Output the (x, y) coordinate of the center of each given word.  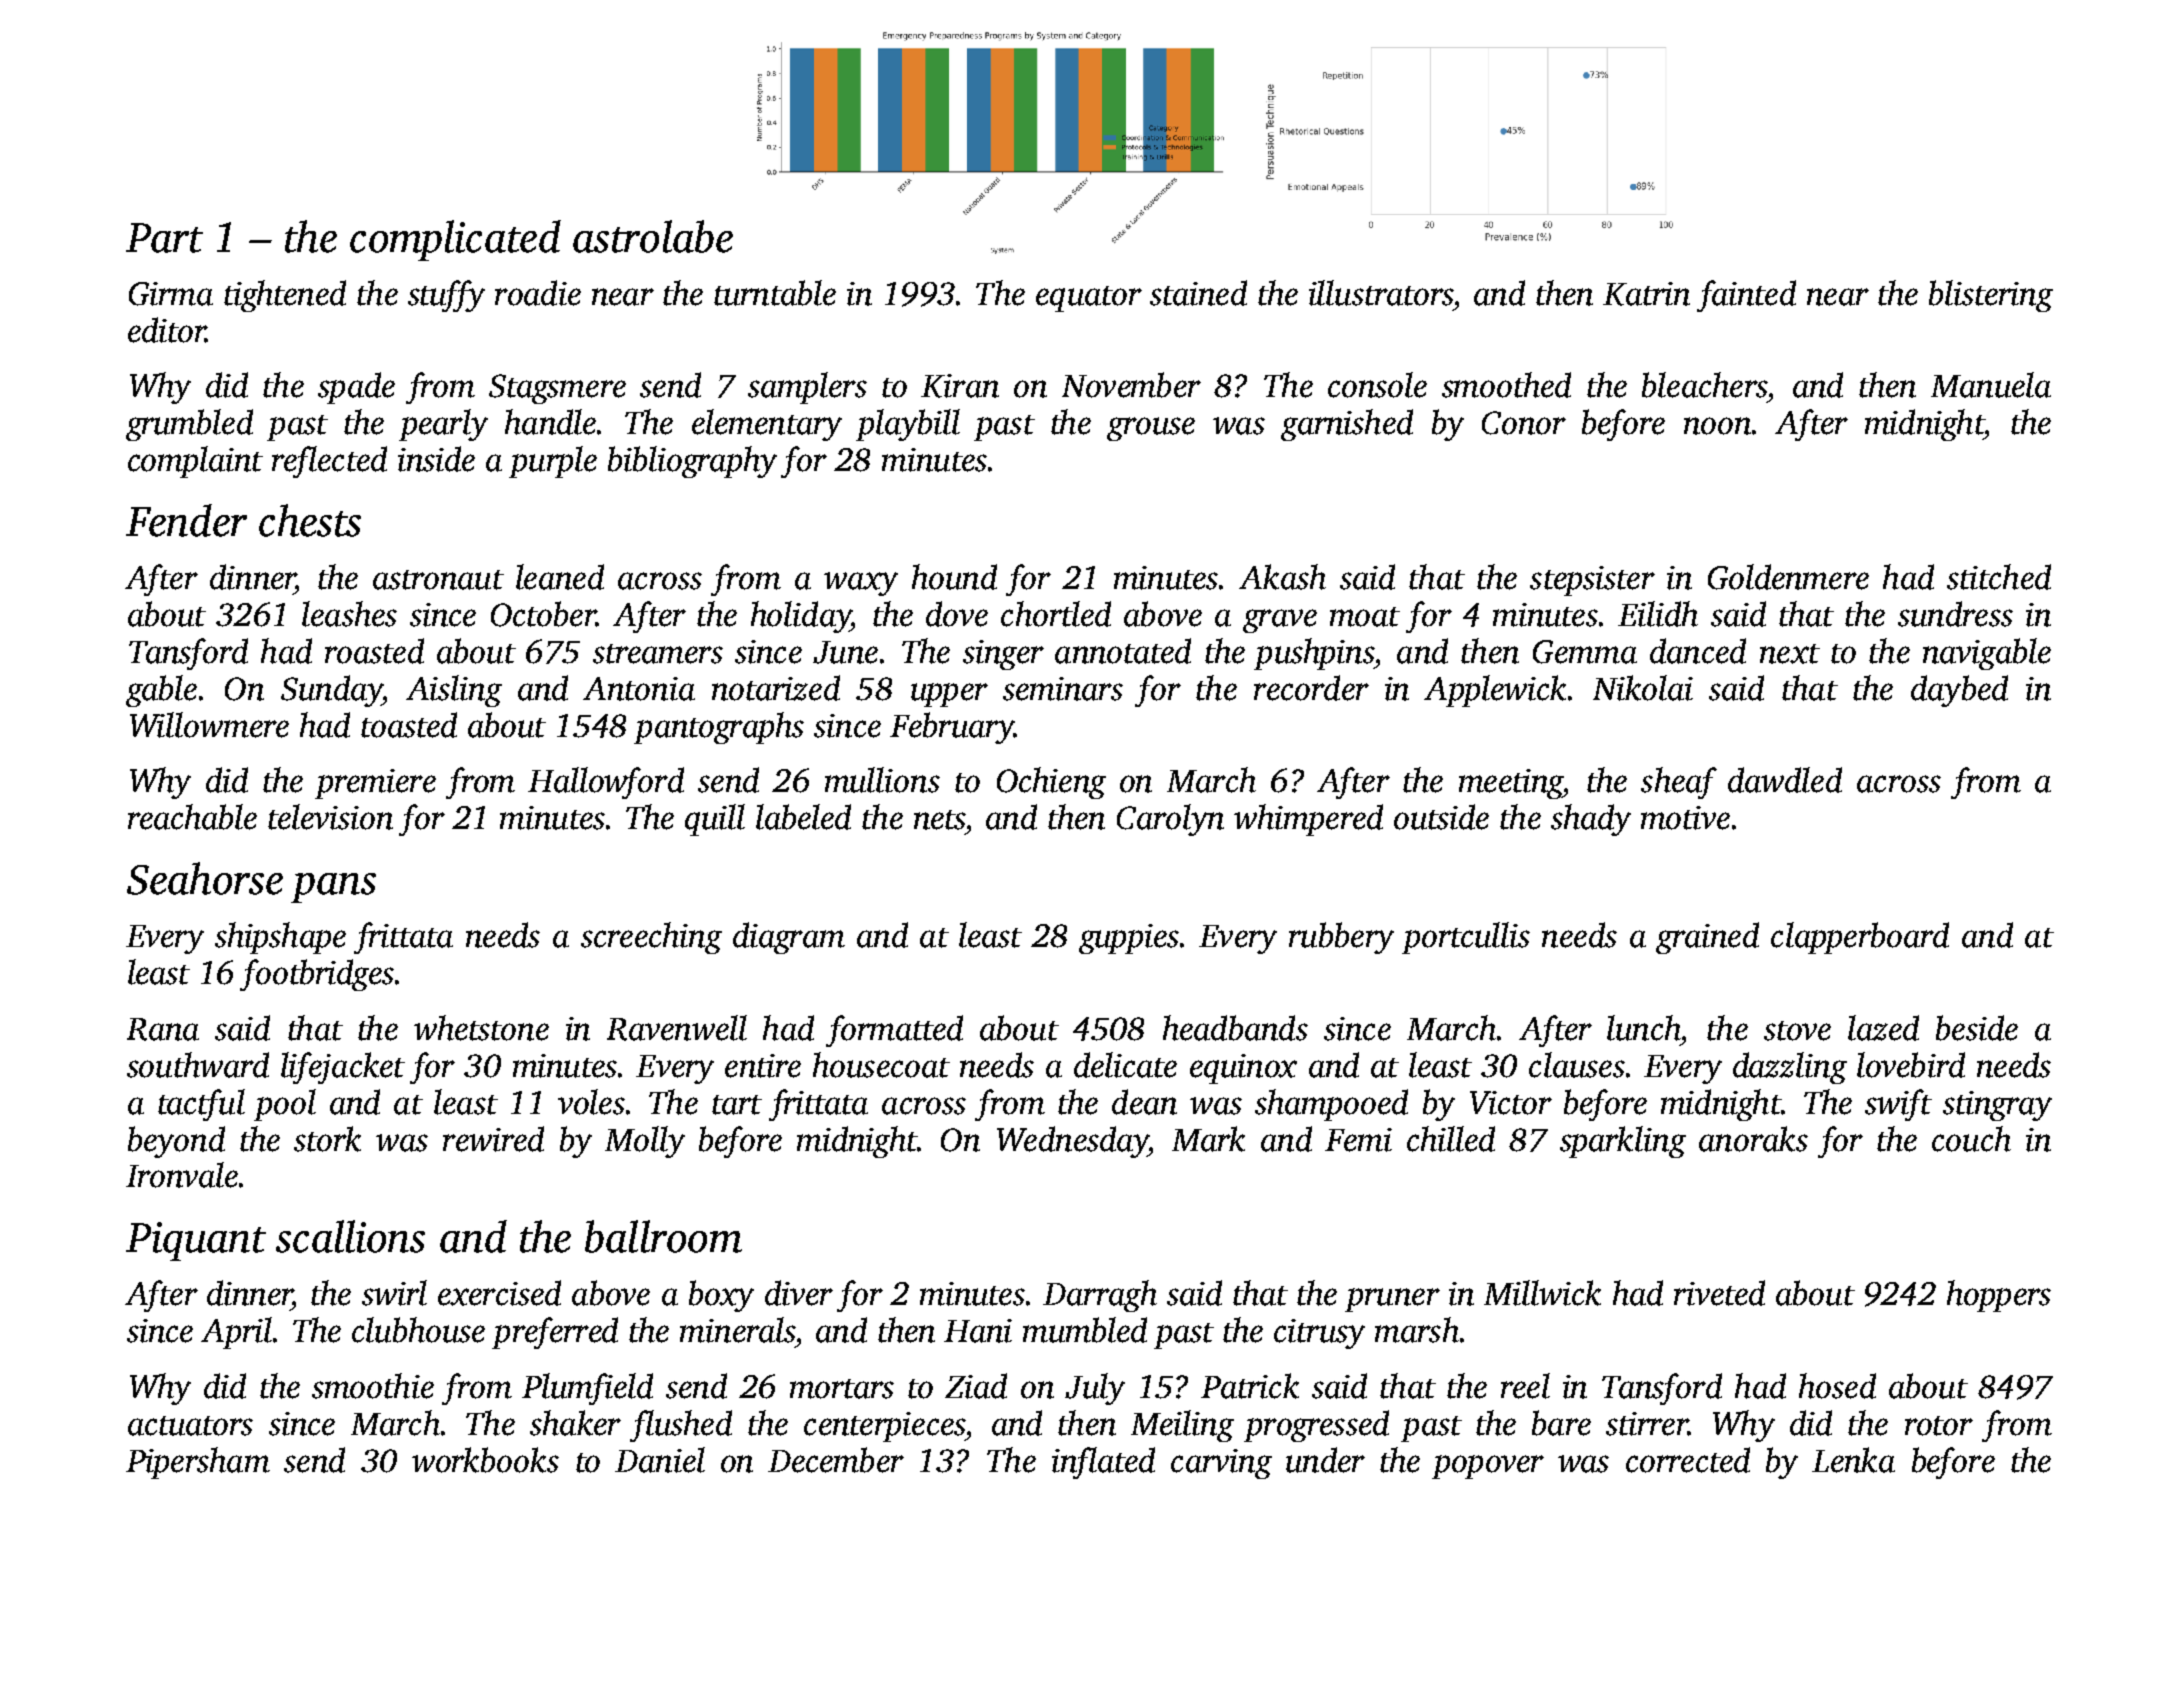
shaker (575, 1423)
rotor (1939, 1426)
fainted (1746, 296)
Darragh (1100, 1296)
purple (553, 462)
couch (1971, 1139)
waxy (861, 584)
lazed (1883, 1028)
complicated (455, 240)
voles (591, 1102)
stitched (1999, 577)
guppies (1129, 939)
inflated (1103, 1463)
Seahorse (205, 878)
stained (1198, 293)
